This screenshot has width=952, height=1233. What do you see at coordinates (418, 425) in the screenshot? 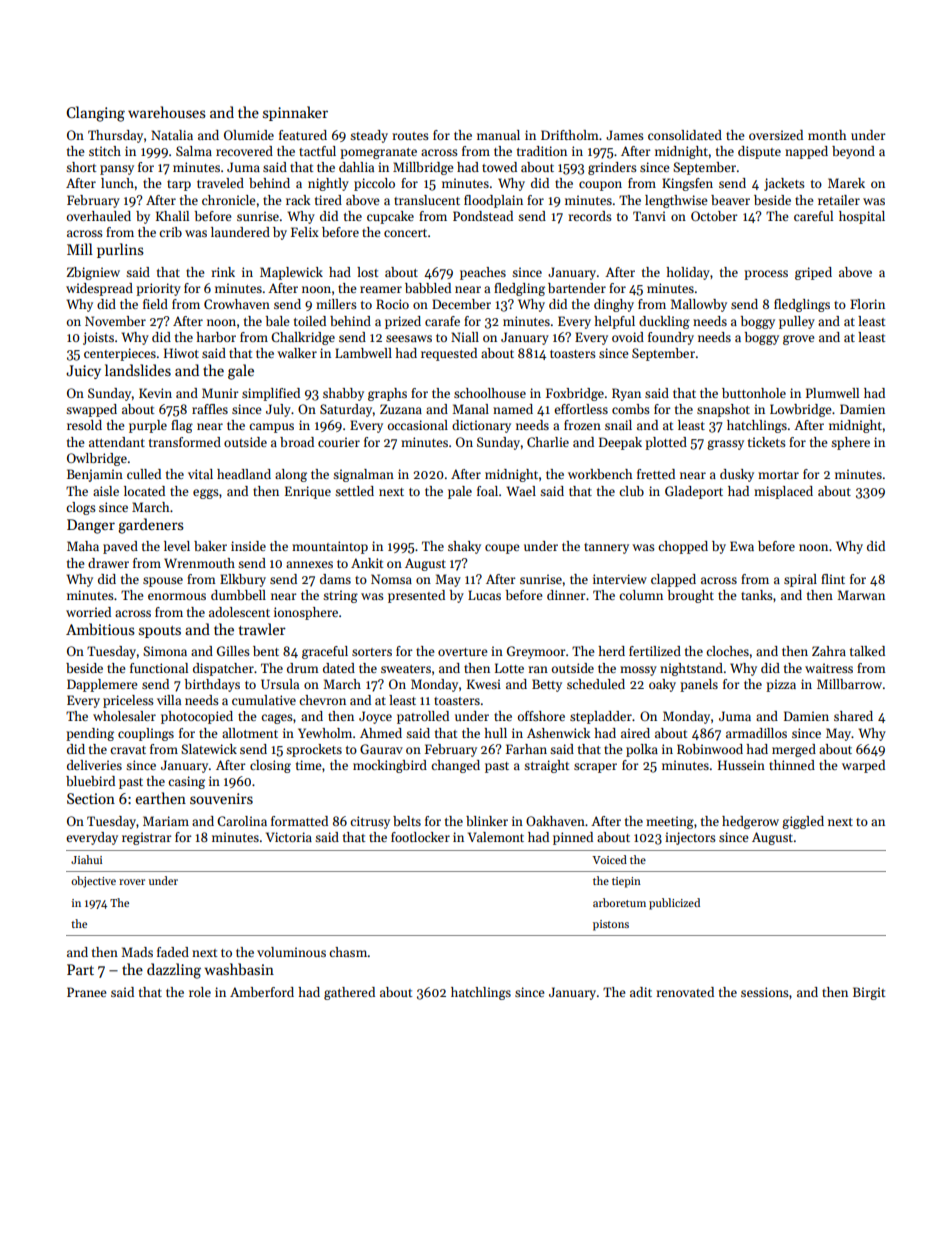
I see `occasional` at bounding box center [418, 425].
